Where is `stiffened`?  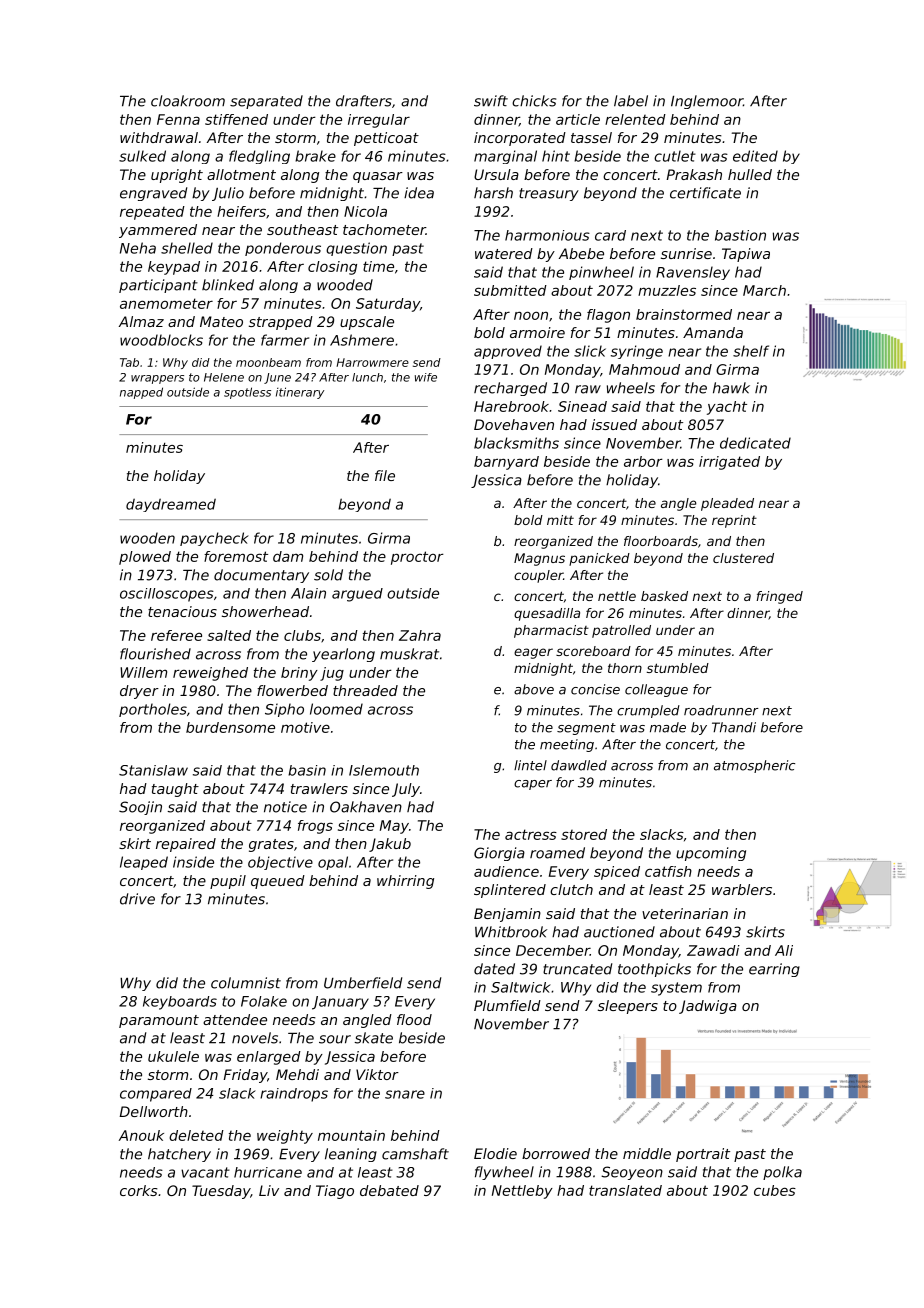 stiffened is located at coordinates (236, 119).
